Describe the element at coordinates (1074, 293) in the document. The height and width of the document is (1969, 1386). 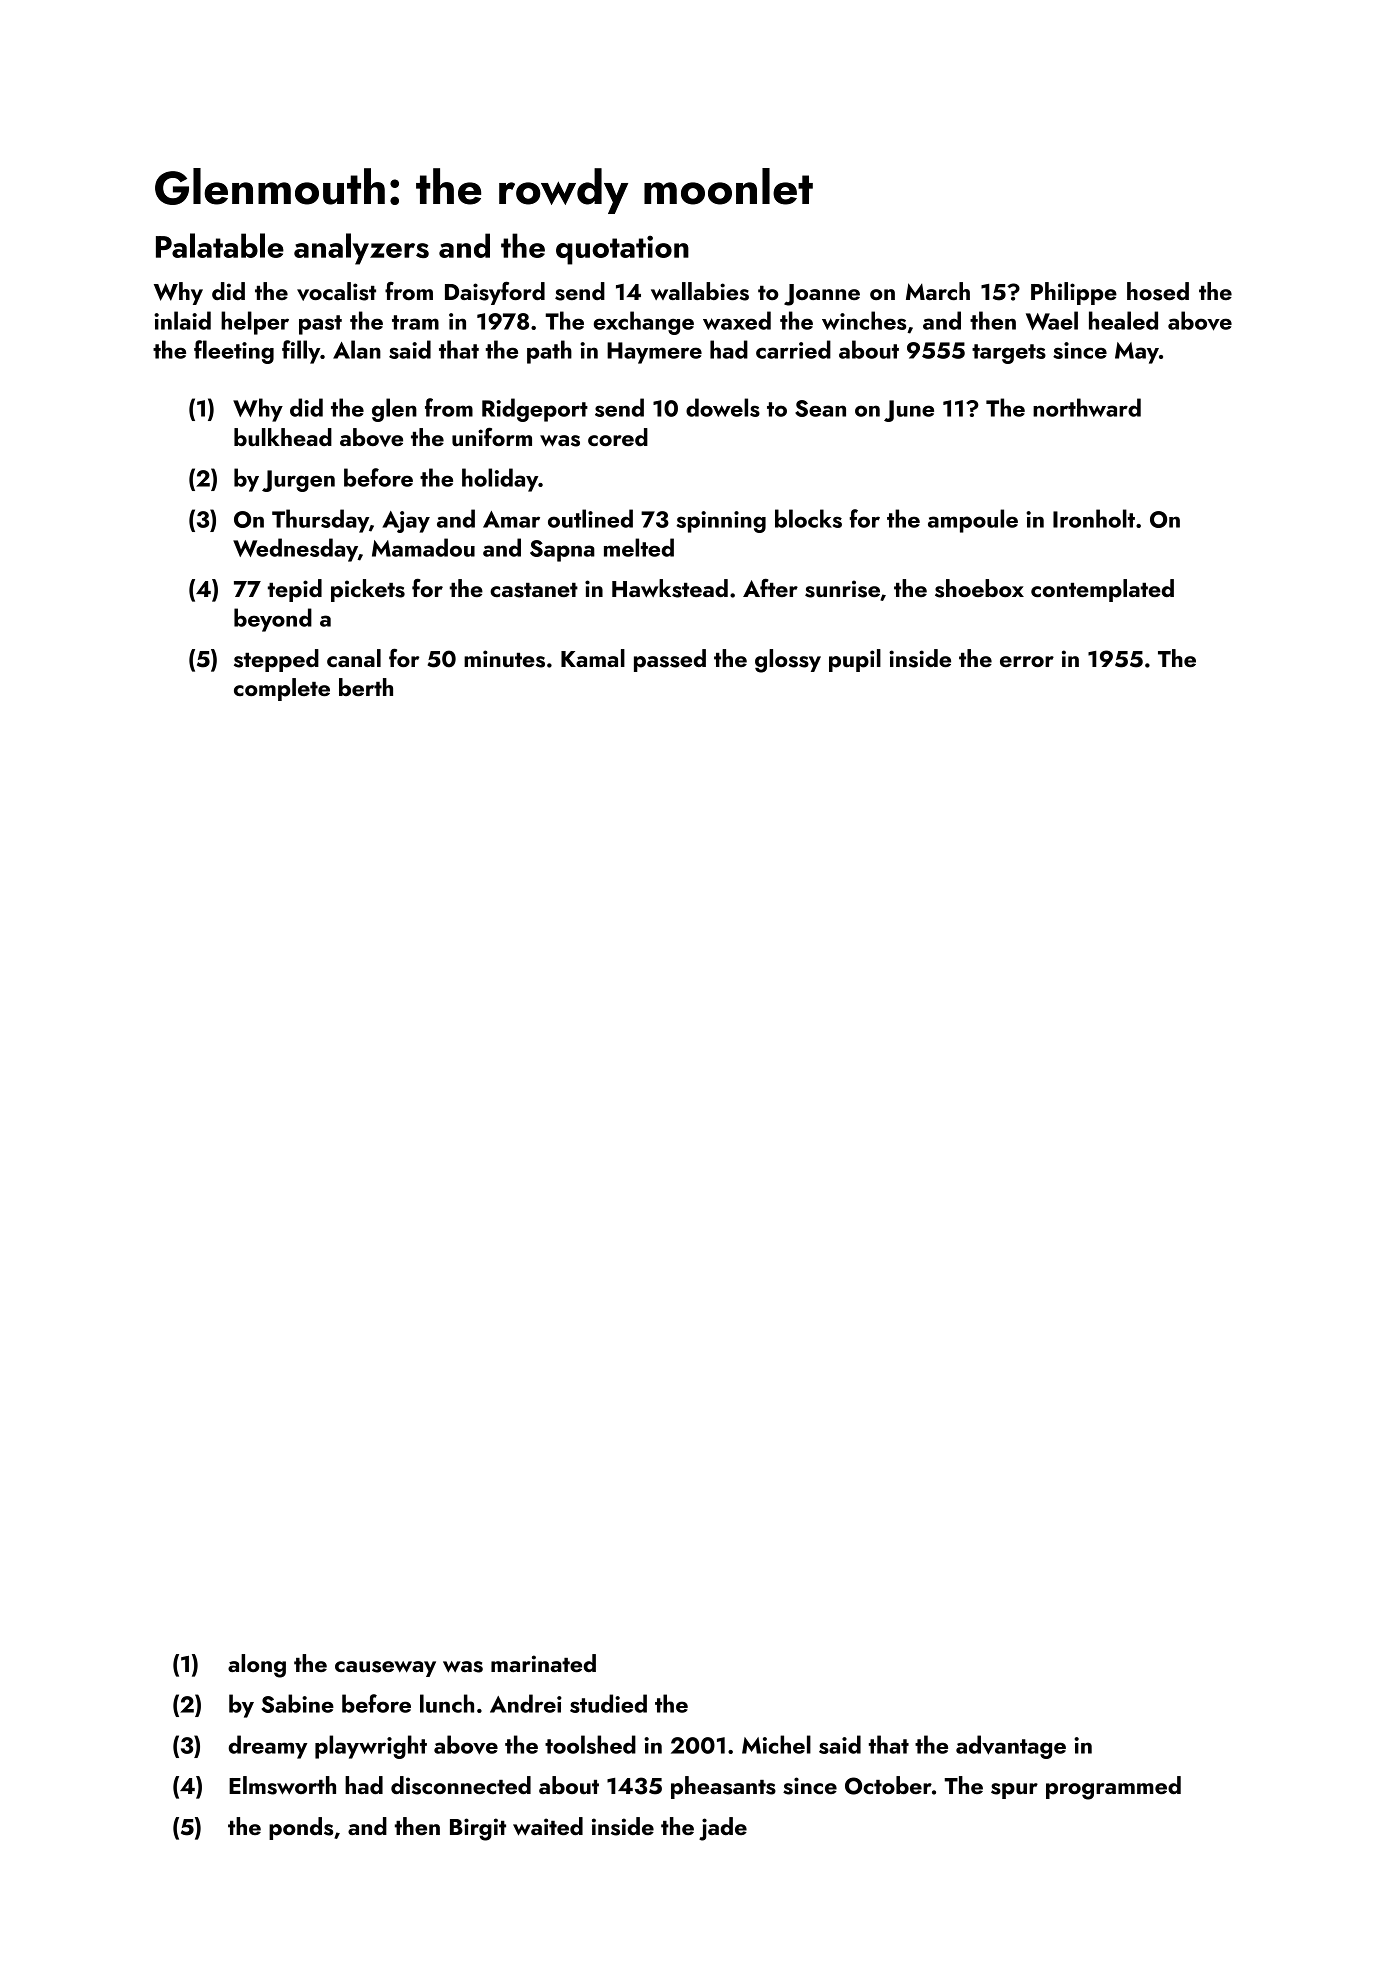
I see `Philippe` at that location.
